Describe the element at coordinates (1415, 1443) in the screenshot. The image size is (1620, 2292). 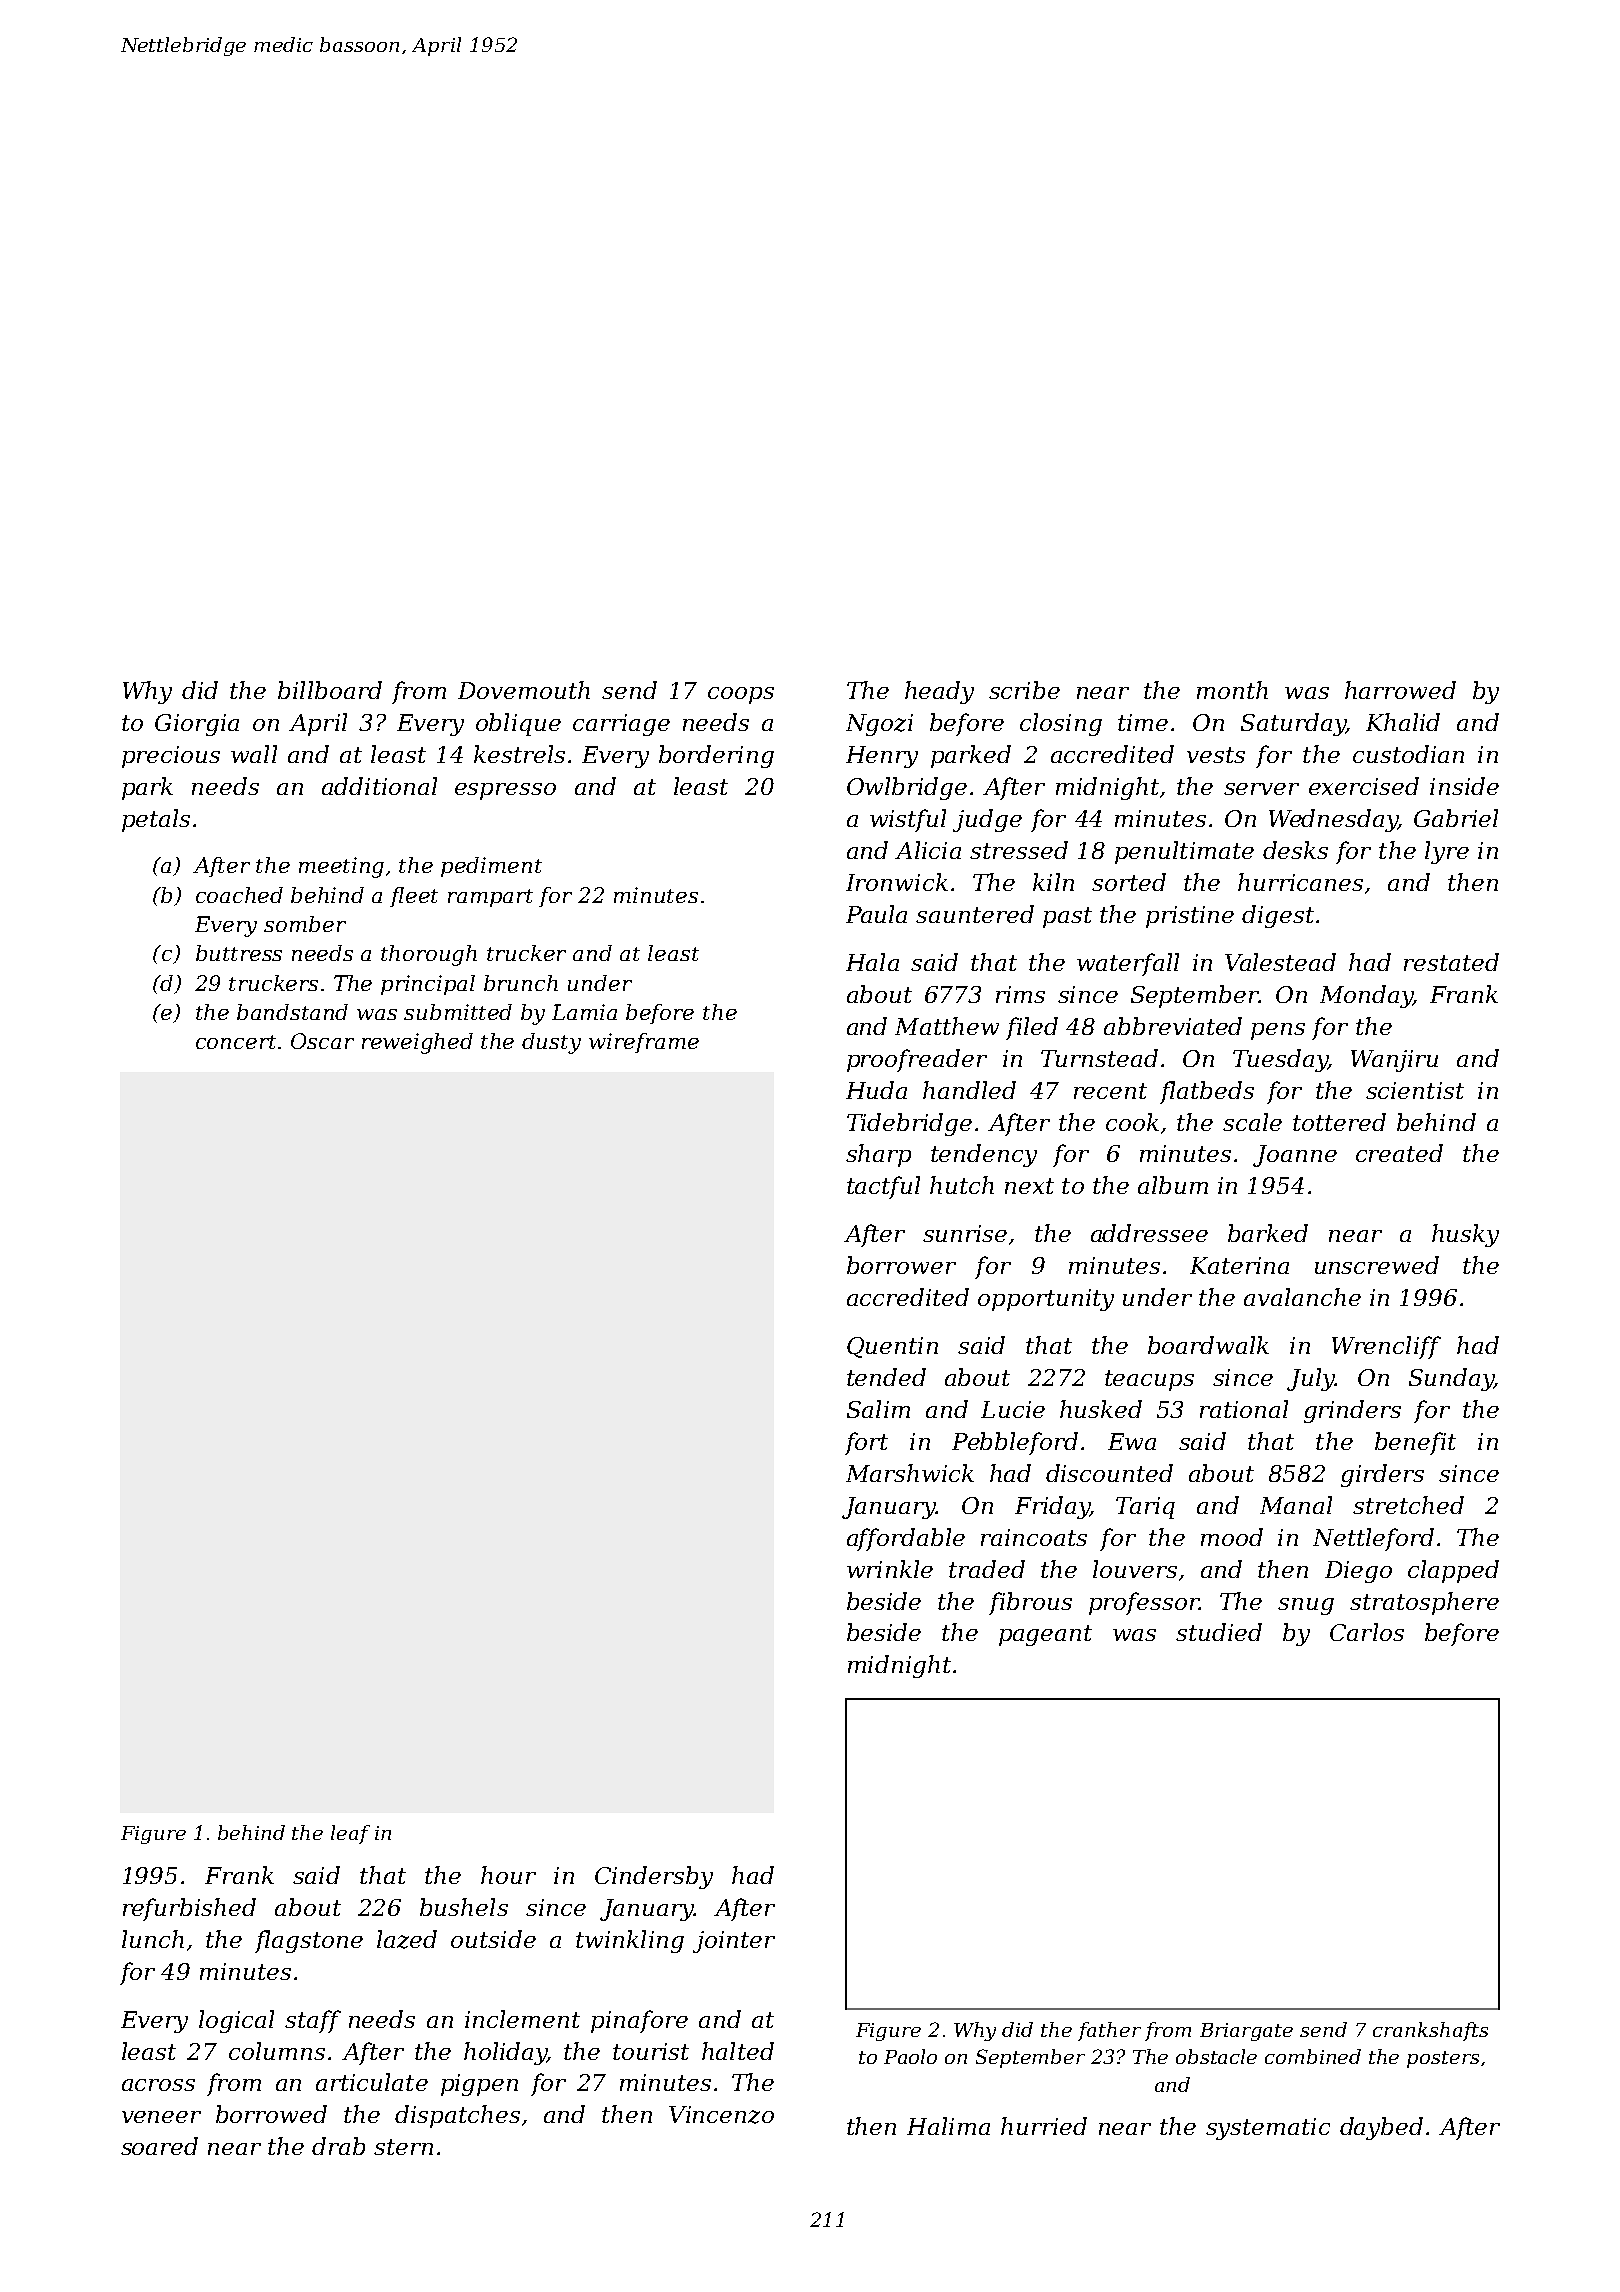
I see `benefit` at that location.
